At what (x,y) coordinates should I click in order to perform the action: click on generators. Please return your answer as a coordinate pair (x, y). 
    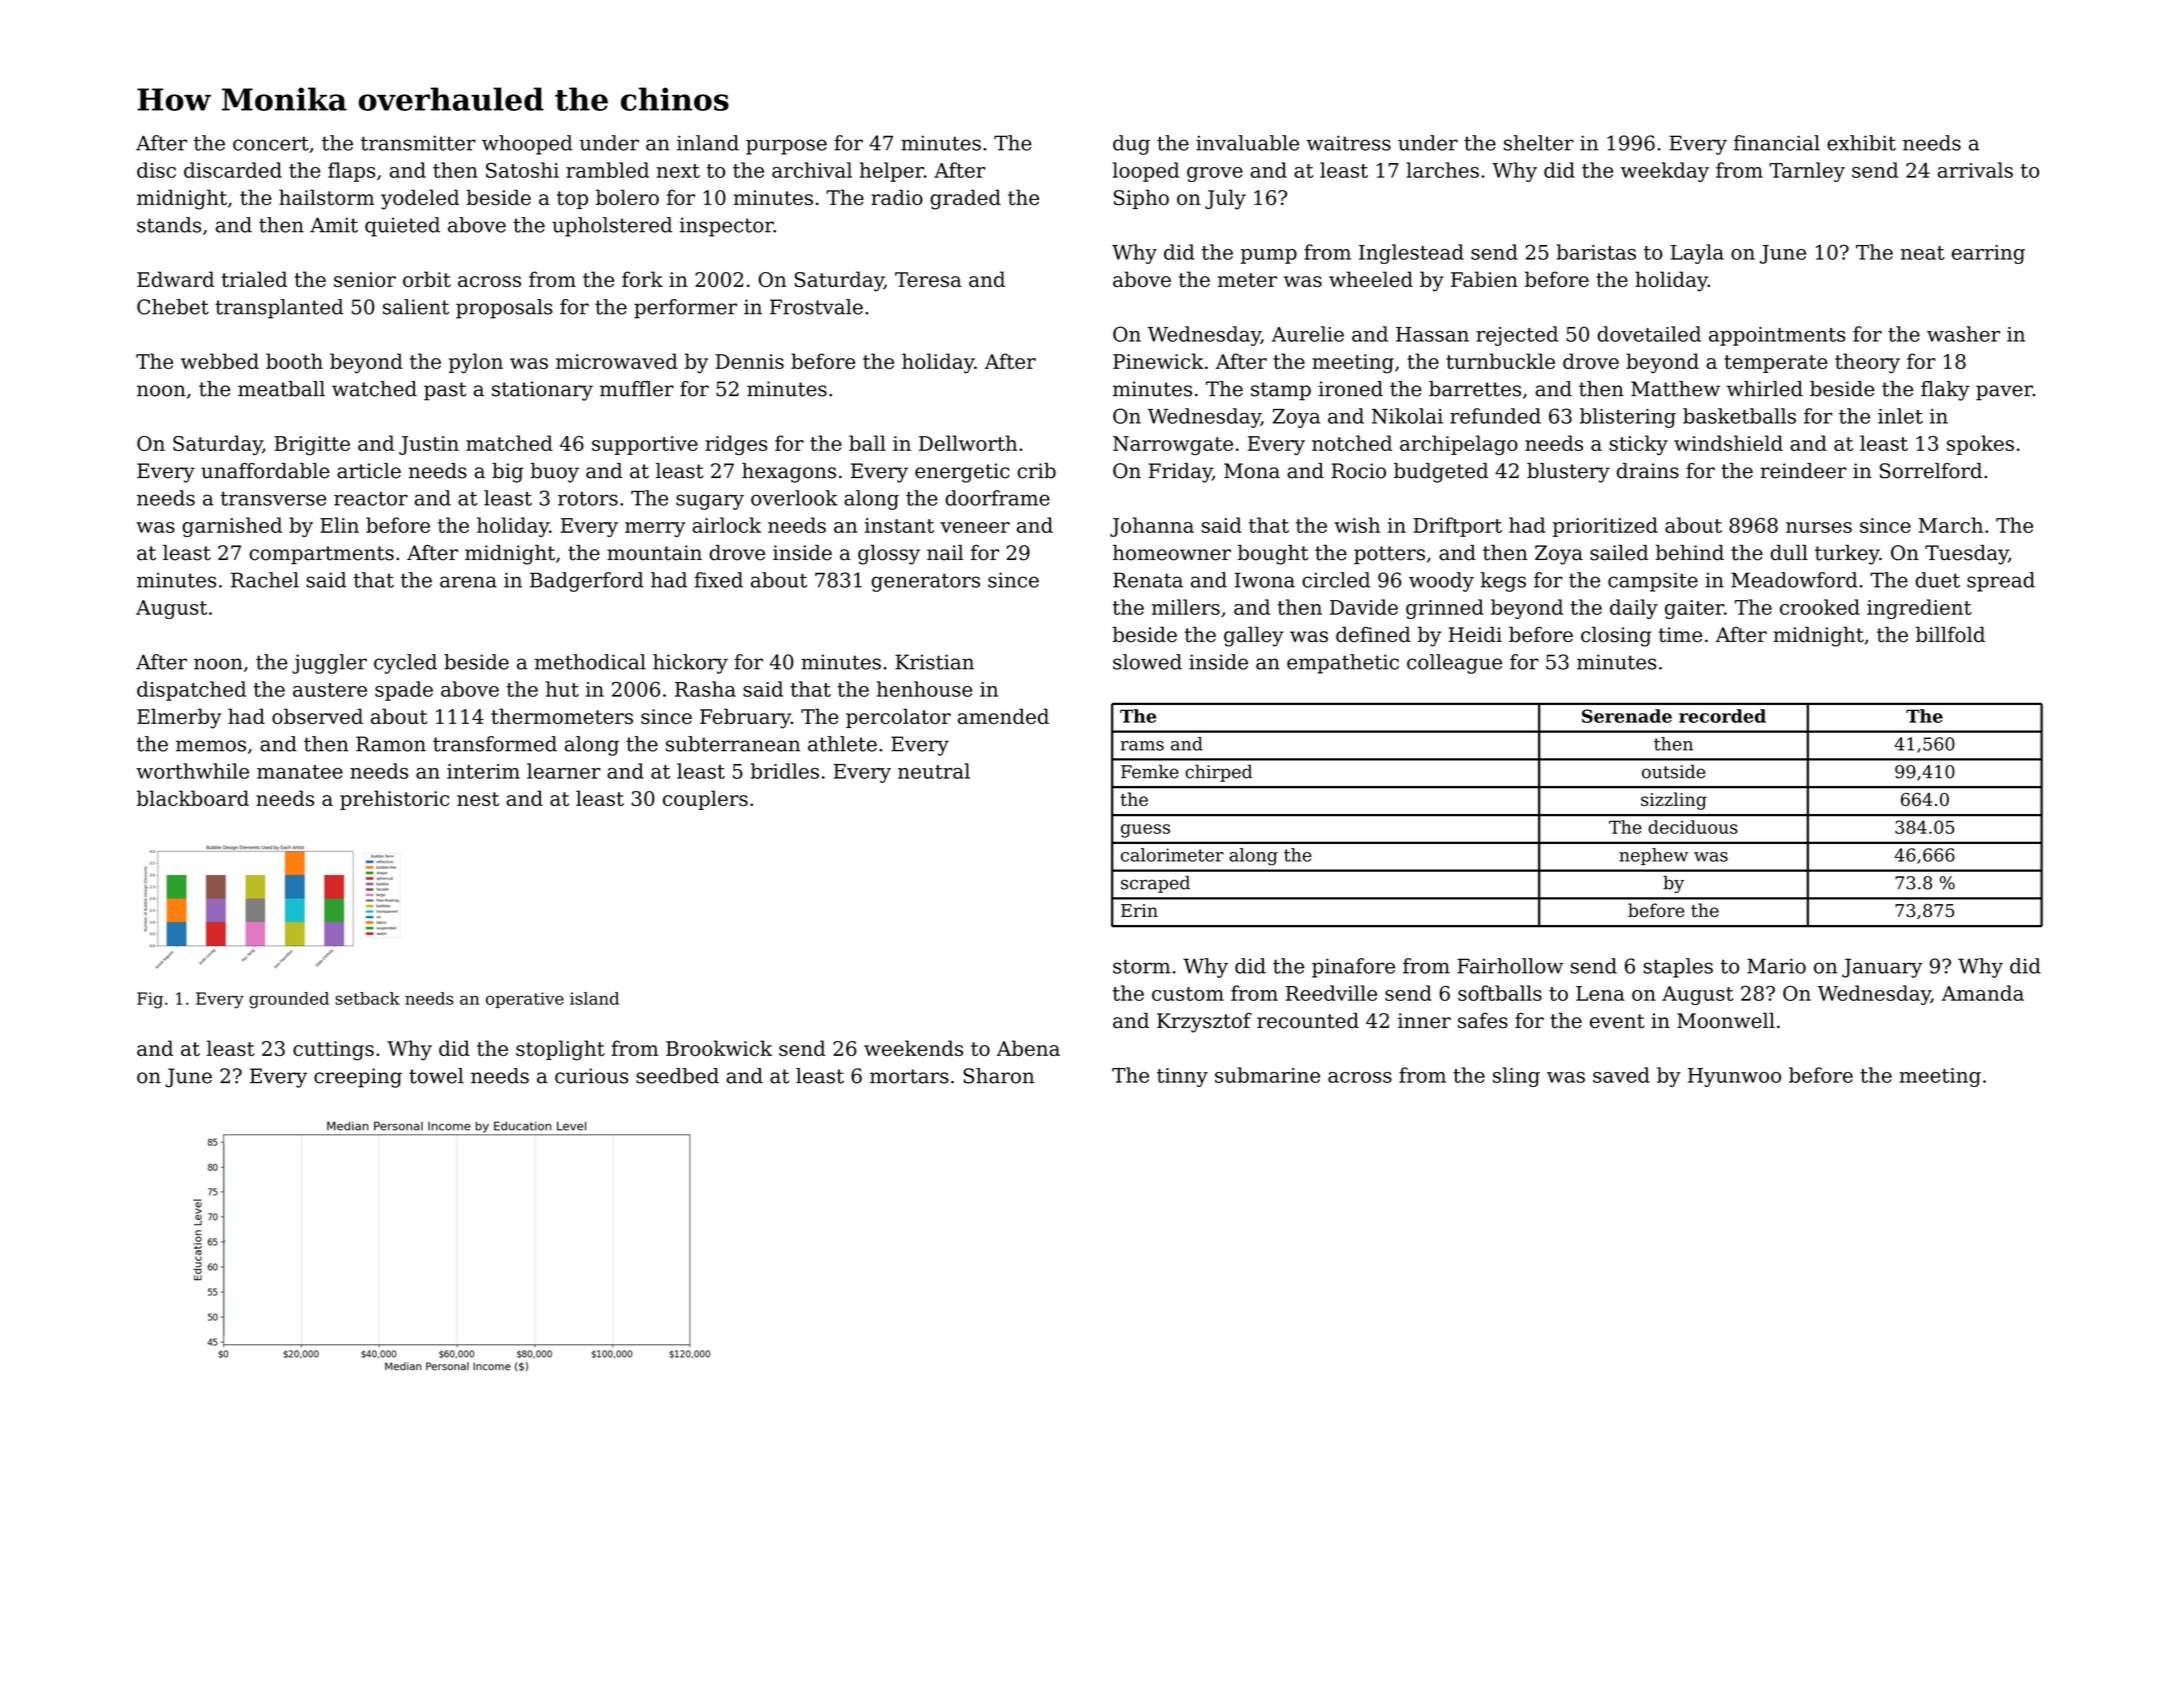
    Looking at the image, I should click on (925, 582).
